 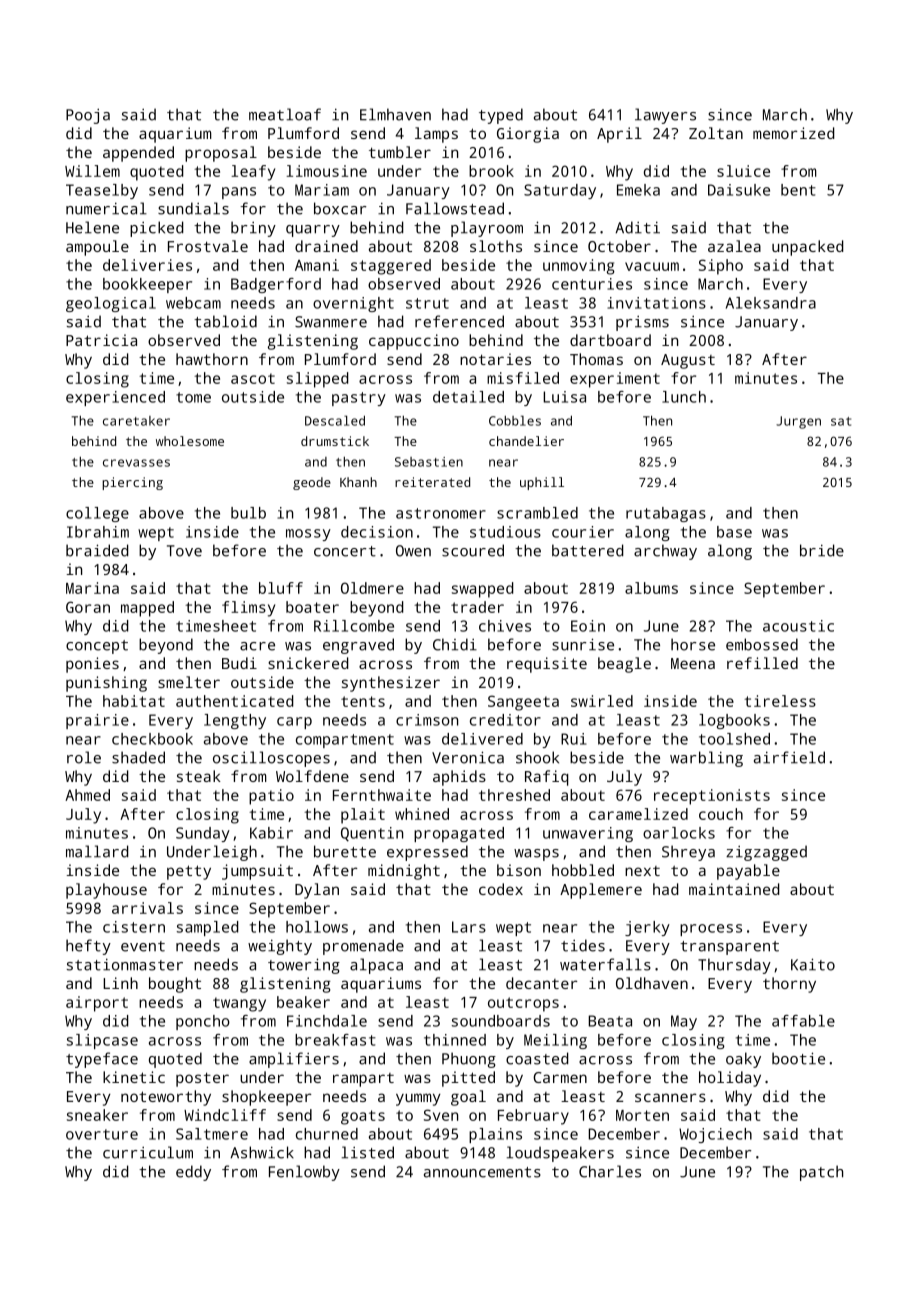 What do you see at coordinates (111, 304) in the document?
I see `geological` at bounding box center [111, 304].
